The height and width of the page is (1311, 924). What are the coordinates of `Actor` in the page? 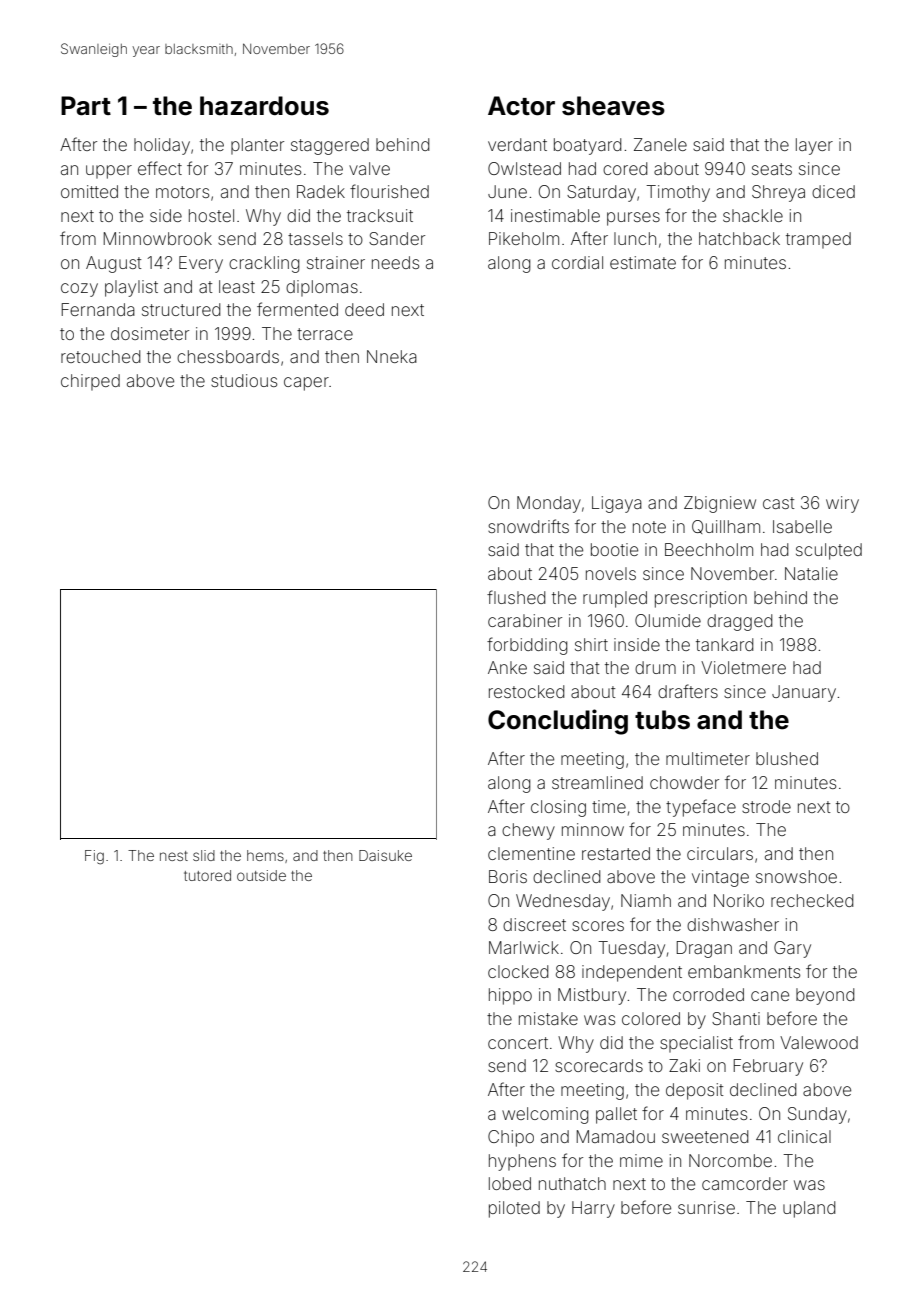 It's located at (521, 106).
